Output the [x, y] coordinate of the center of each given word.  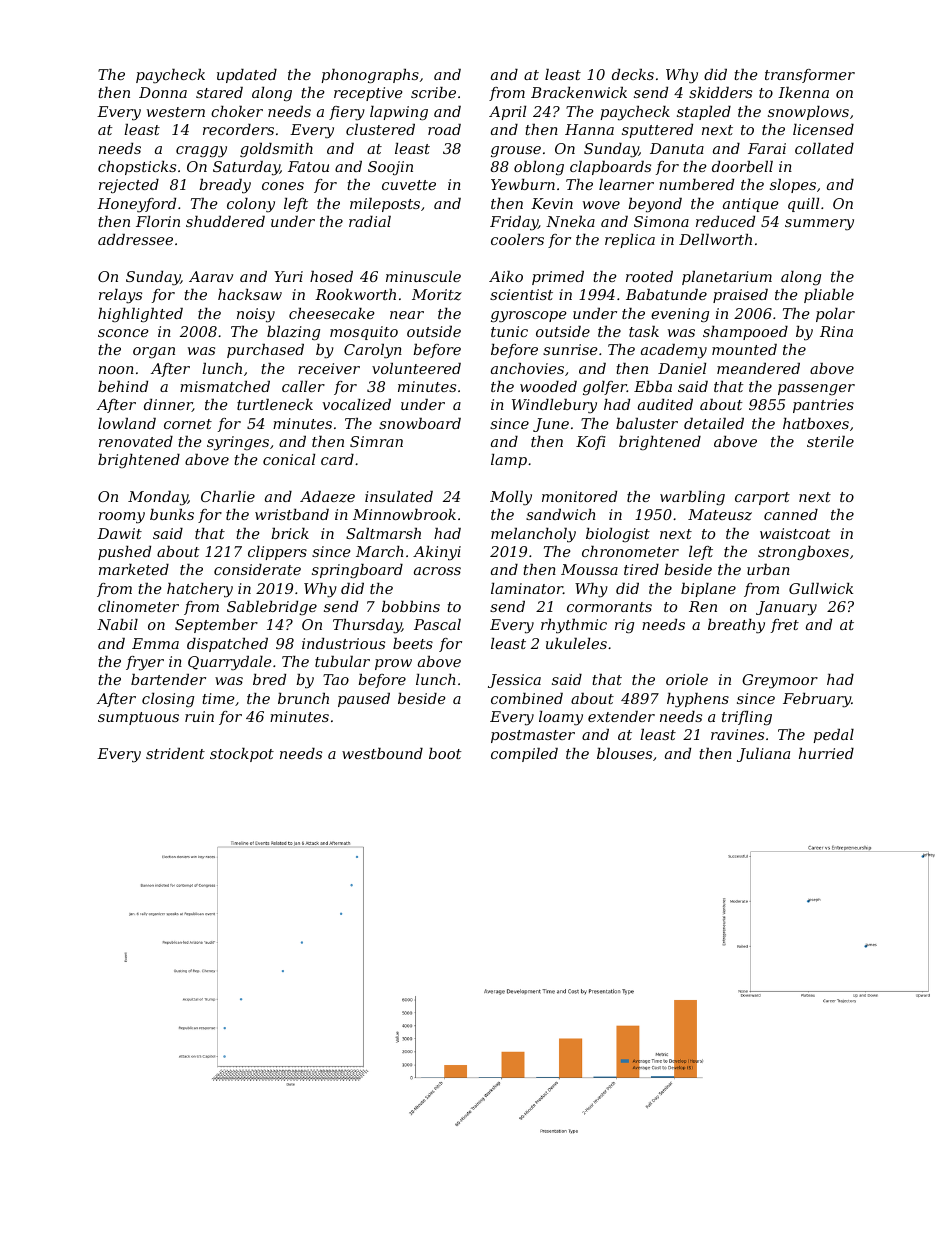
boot [445, 753]
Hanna [589, 129]
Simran [376, 441]
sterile [830, 441]
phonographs [370, 76]
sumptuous [138, 718]
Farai [767, 148]
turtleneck [275, 404]
